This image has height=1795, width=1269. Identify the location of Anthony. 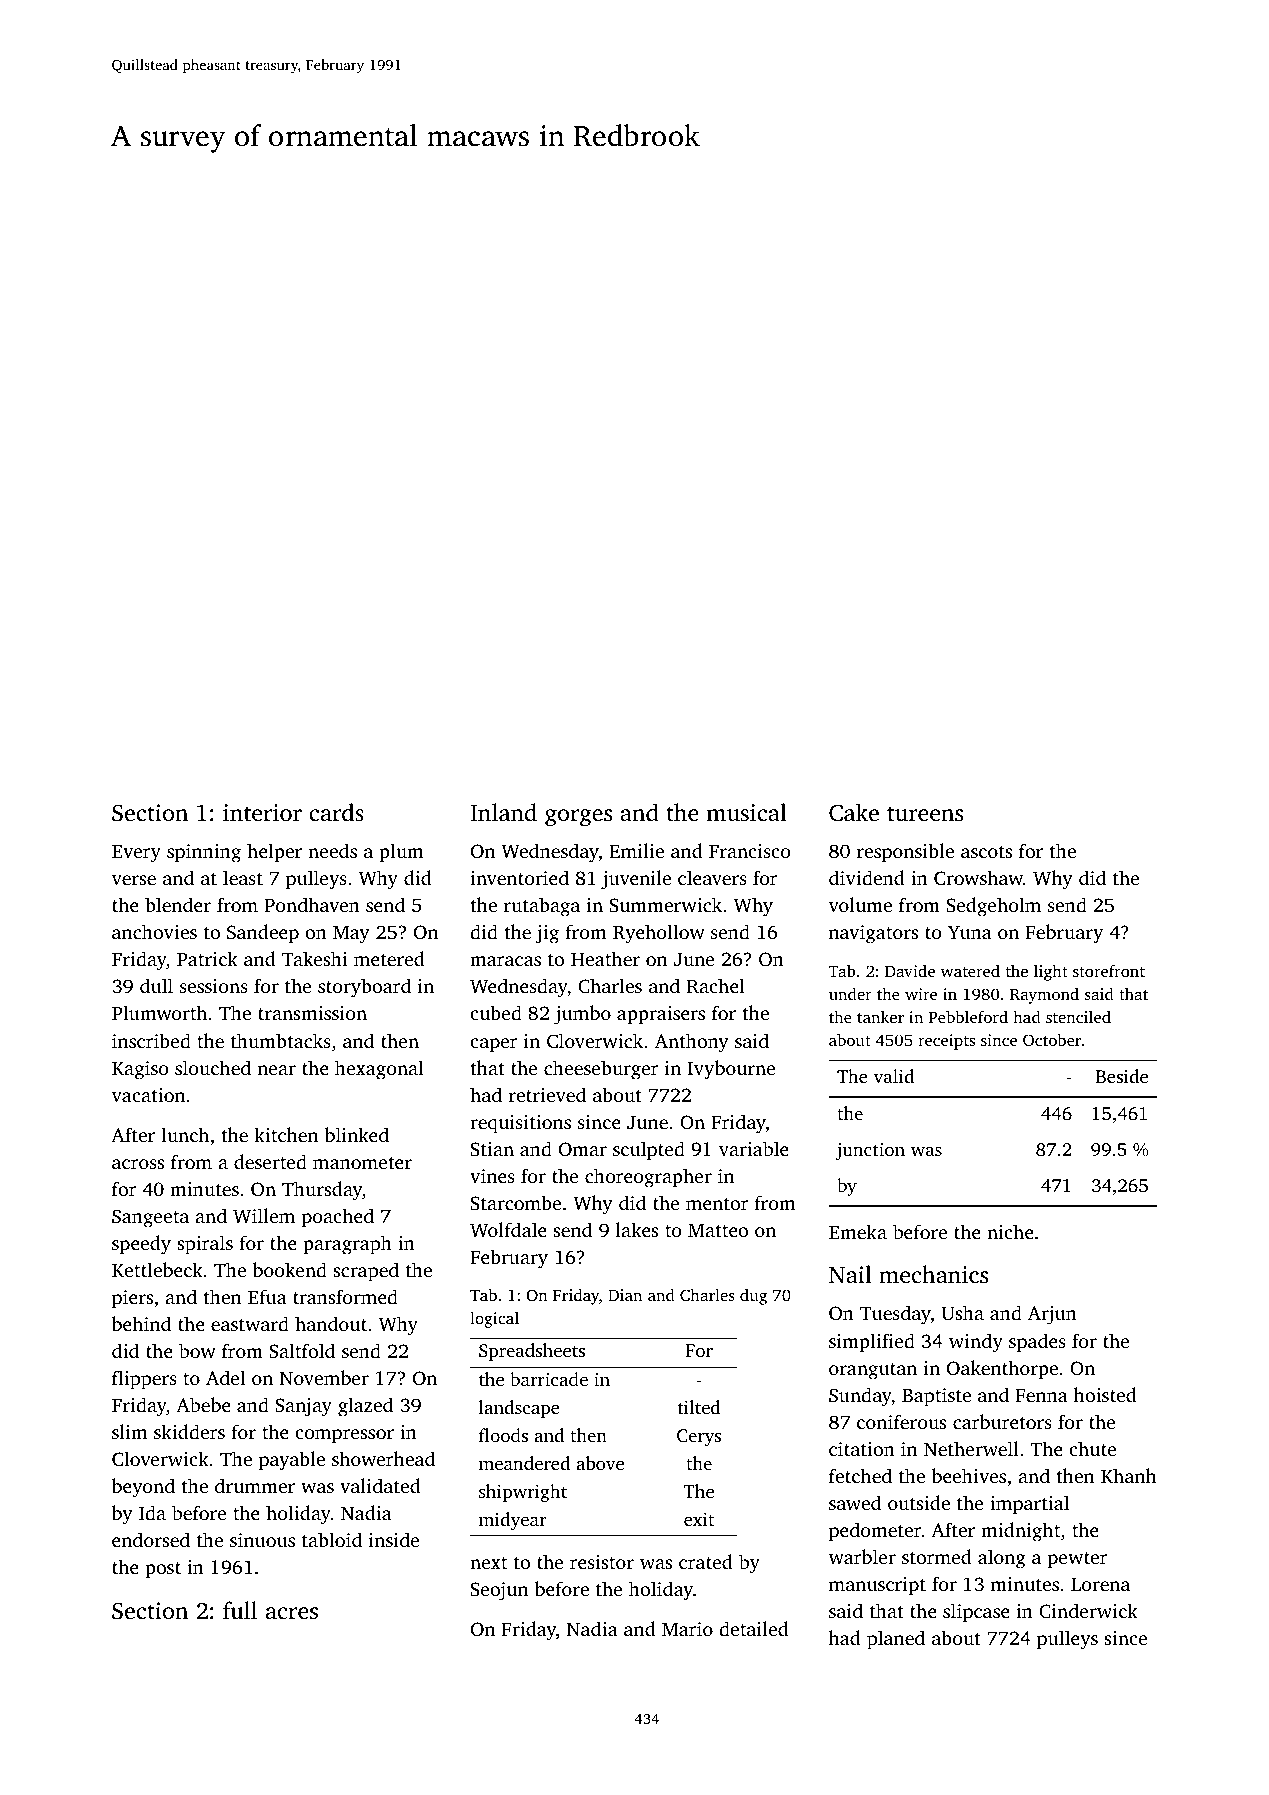
(692, 1043).
